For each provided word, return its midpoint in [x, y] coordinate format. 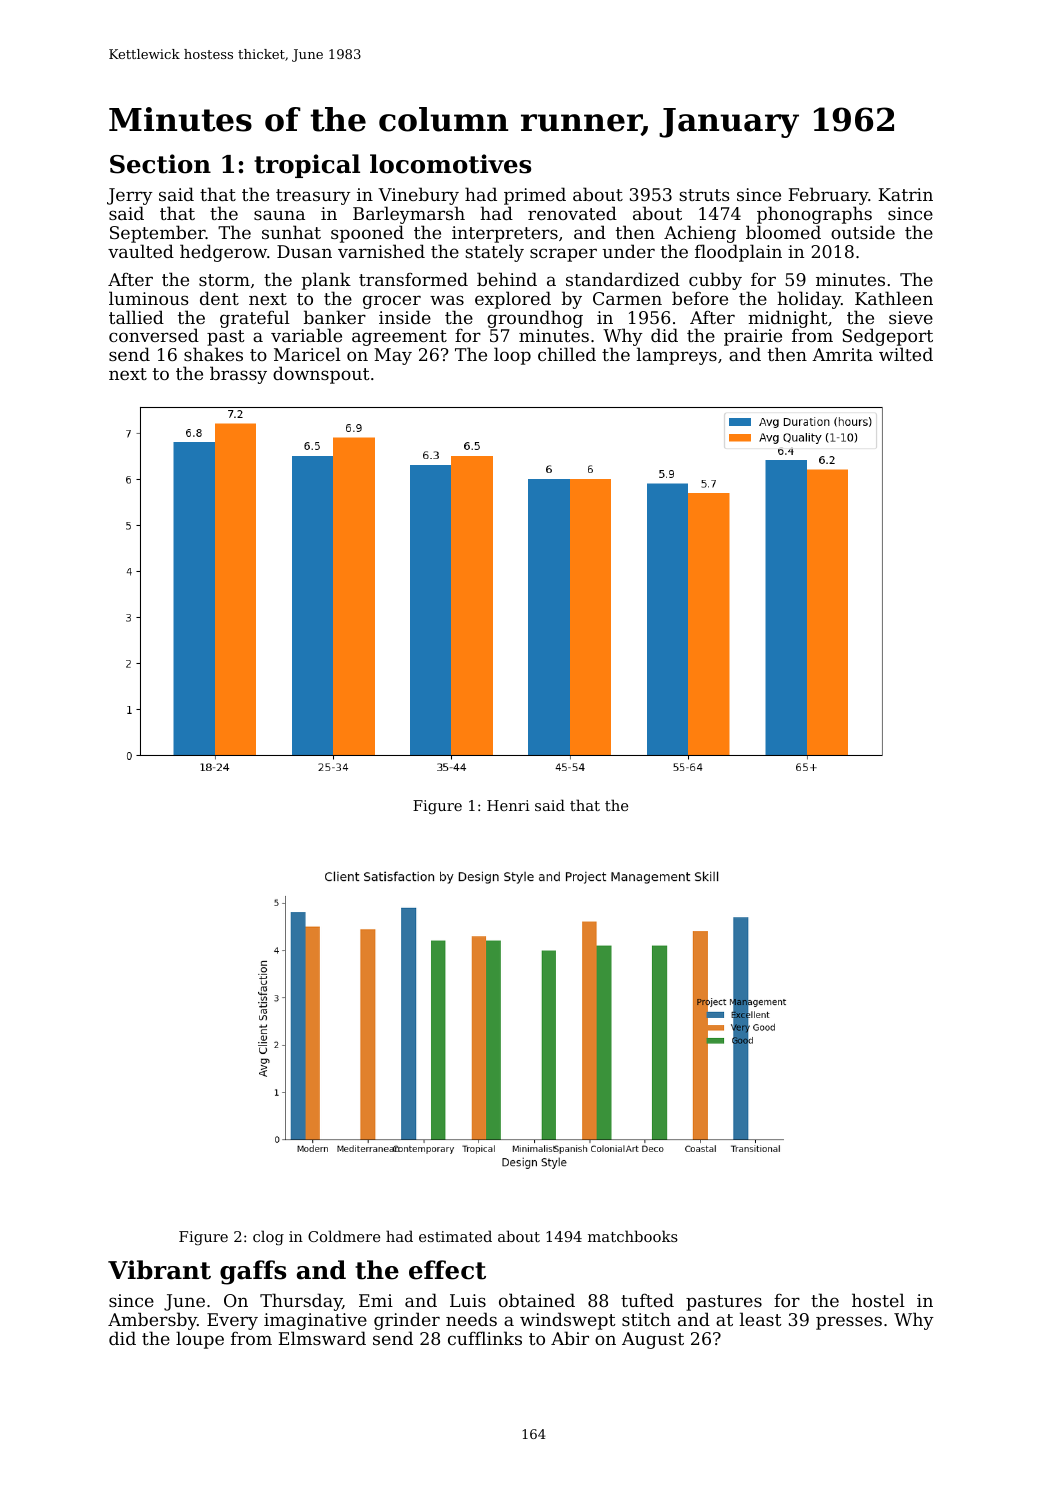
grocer [392, 302]
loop [512, 356]
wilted [906, 354]
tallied [136, 317]
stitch [646, 1319]
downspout [321, 375]
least [761, 1319]
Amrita [842, 354]
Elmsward [322, 1338]
